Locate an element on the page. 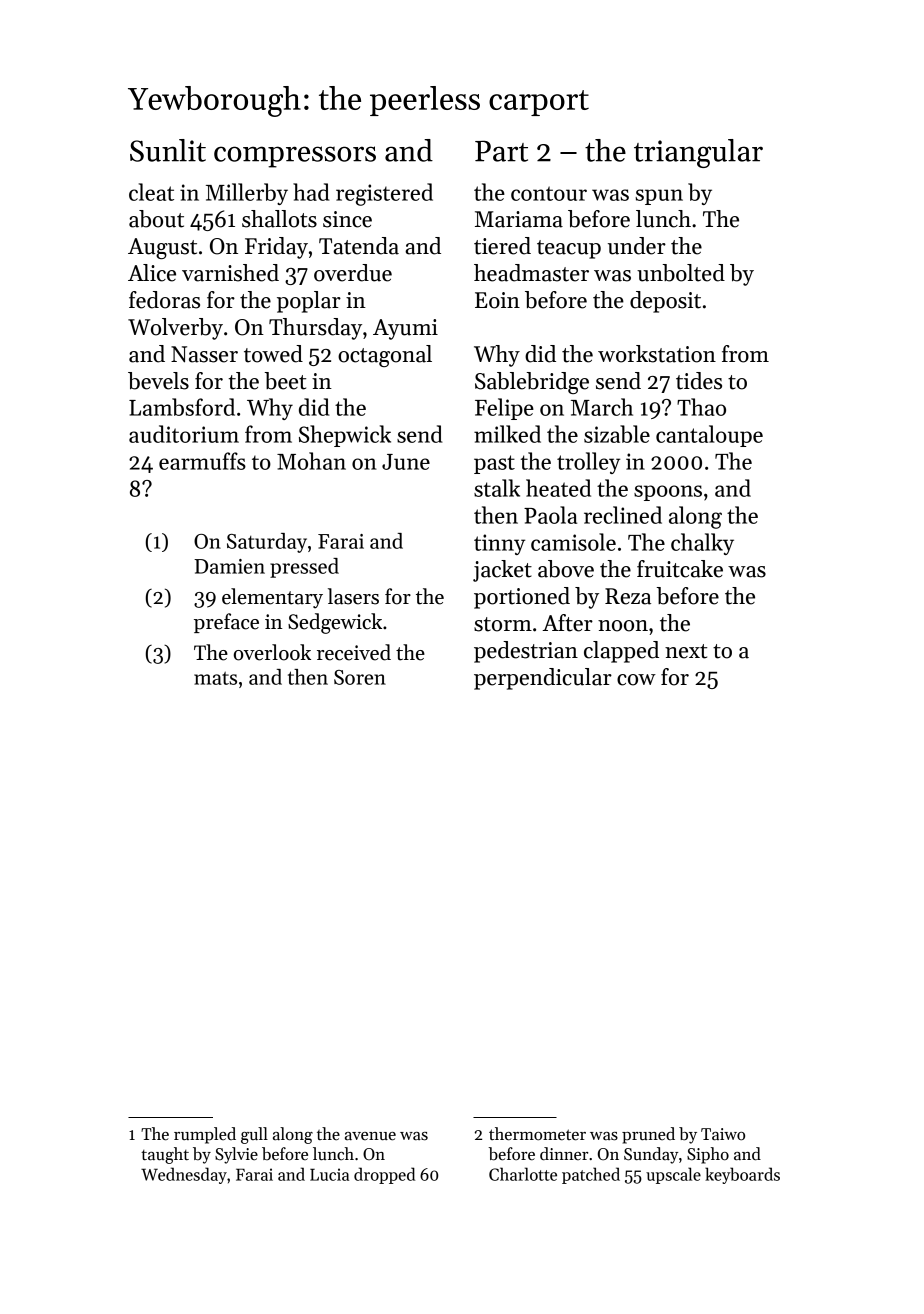 This page has width=924, height=1314. Part is located at coordinates (501, 151).
